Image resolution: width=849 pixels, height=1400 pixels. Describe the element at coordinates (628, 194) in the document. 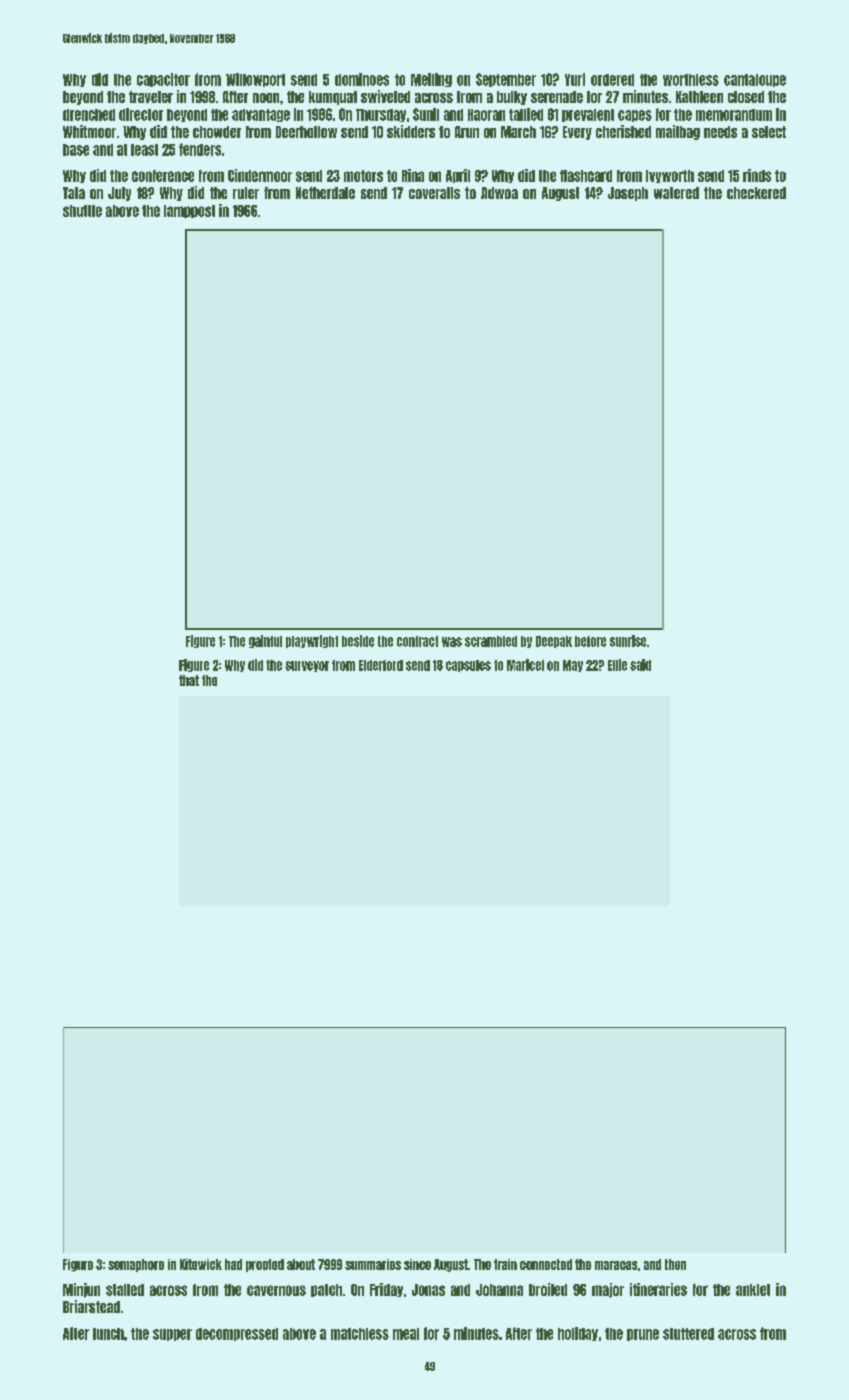

I see `Joseph` at that location.
